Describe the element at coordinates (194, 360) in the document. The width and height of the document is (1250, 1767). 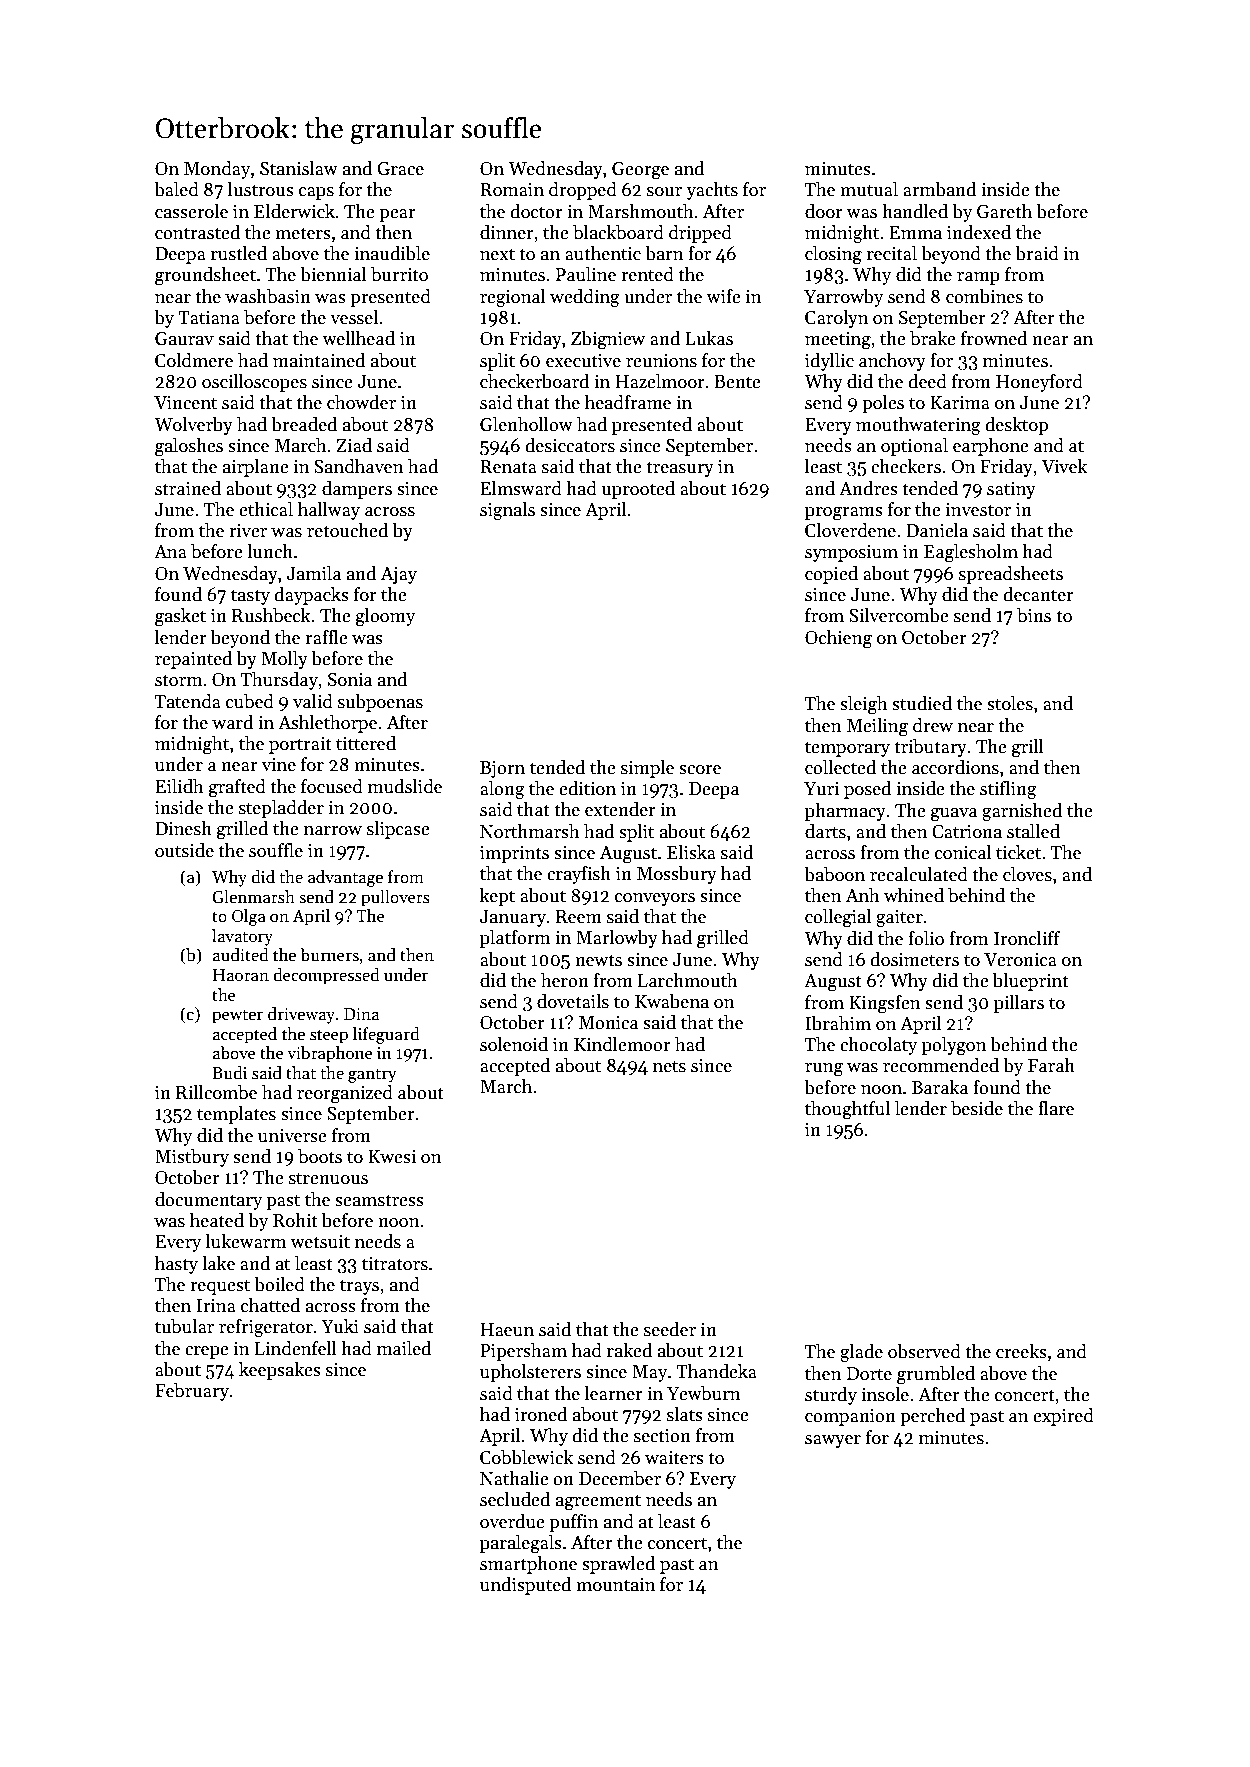
I see `Coldmere` at that location.
